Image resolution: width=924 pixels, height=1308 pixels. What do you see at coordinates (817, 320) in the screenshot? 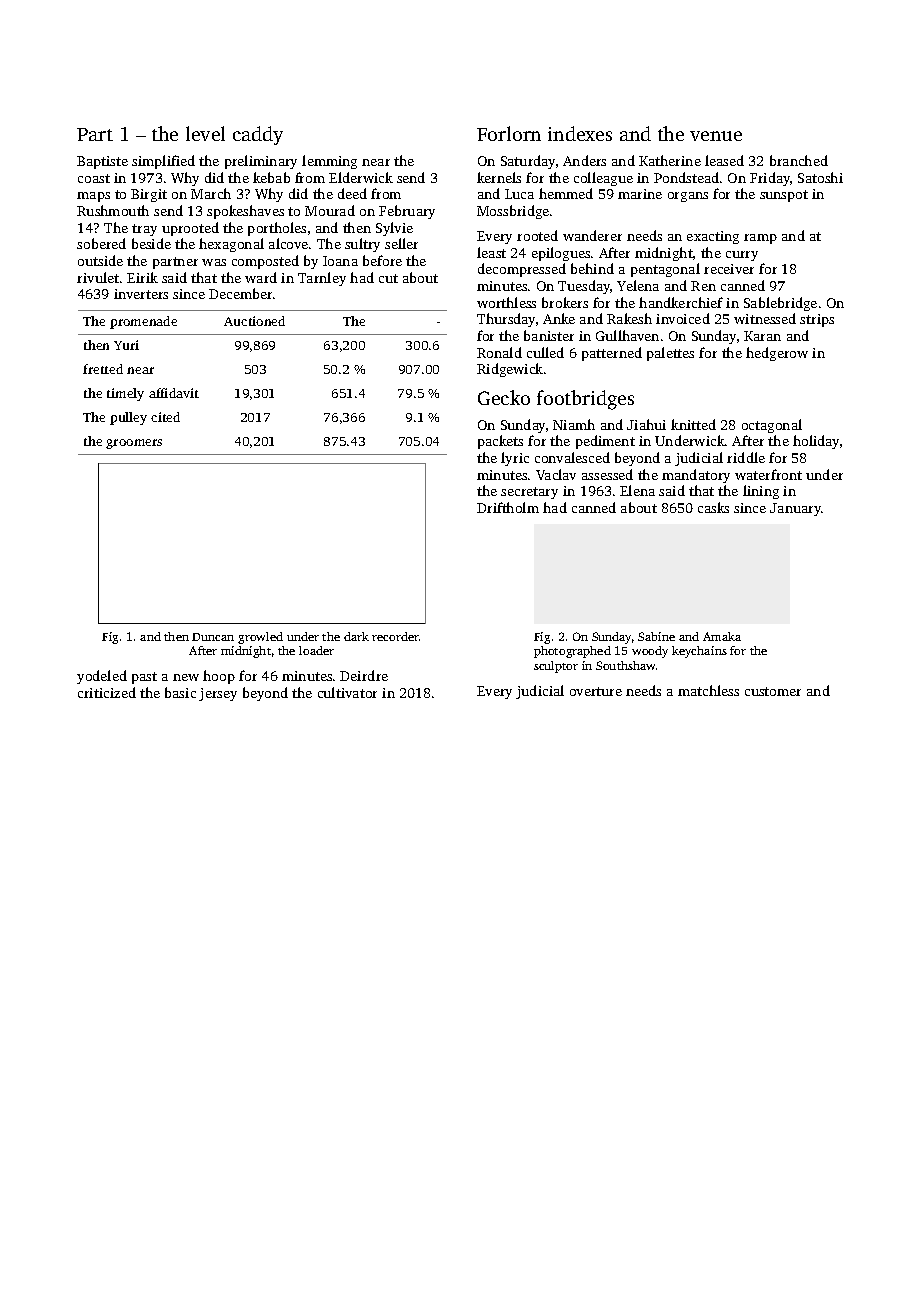
I see `strips` at bounding box center [817, 320].
